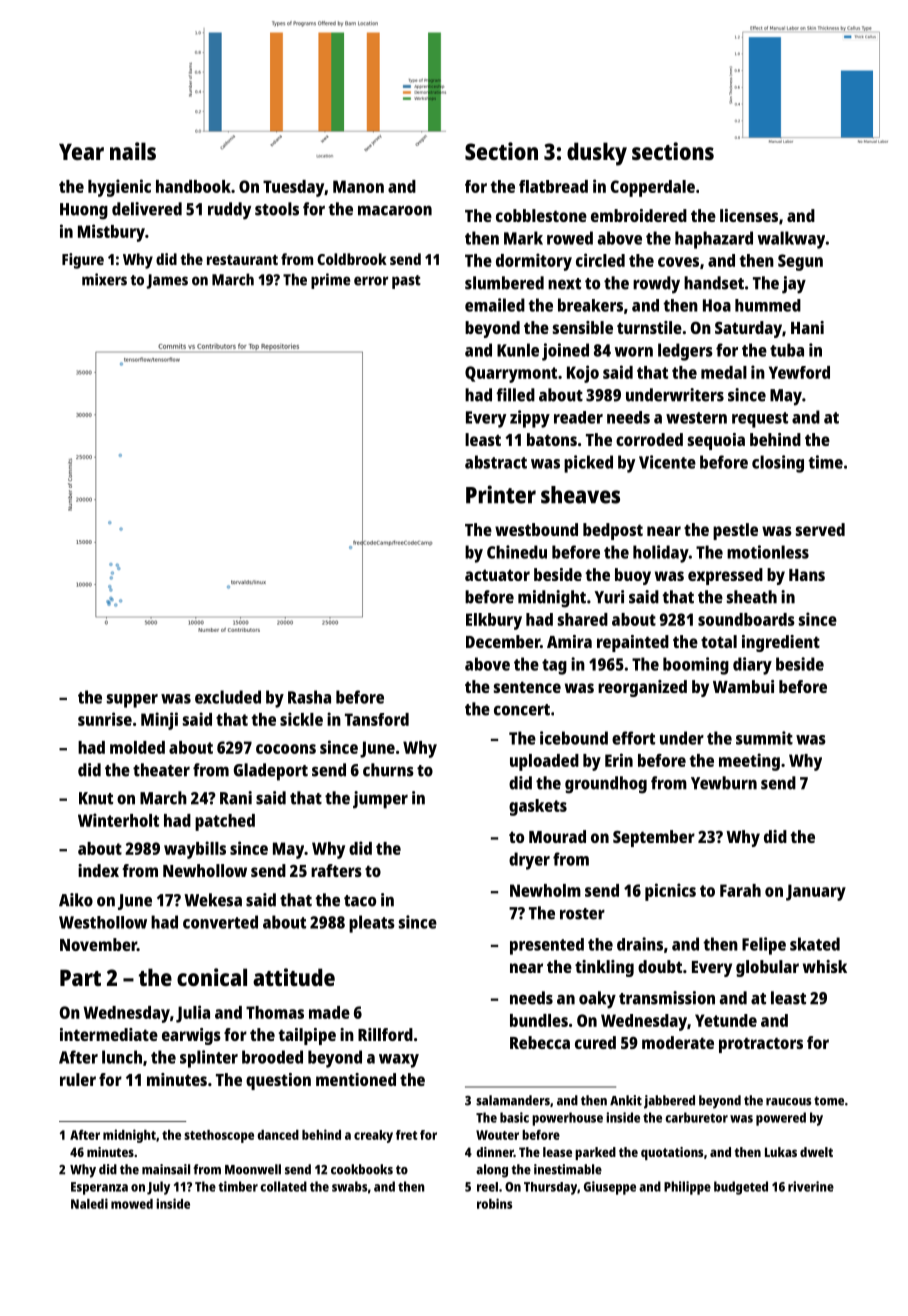 The image size is (908, 1316). I want to click on Knut, so click(96, 798).
